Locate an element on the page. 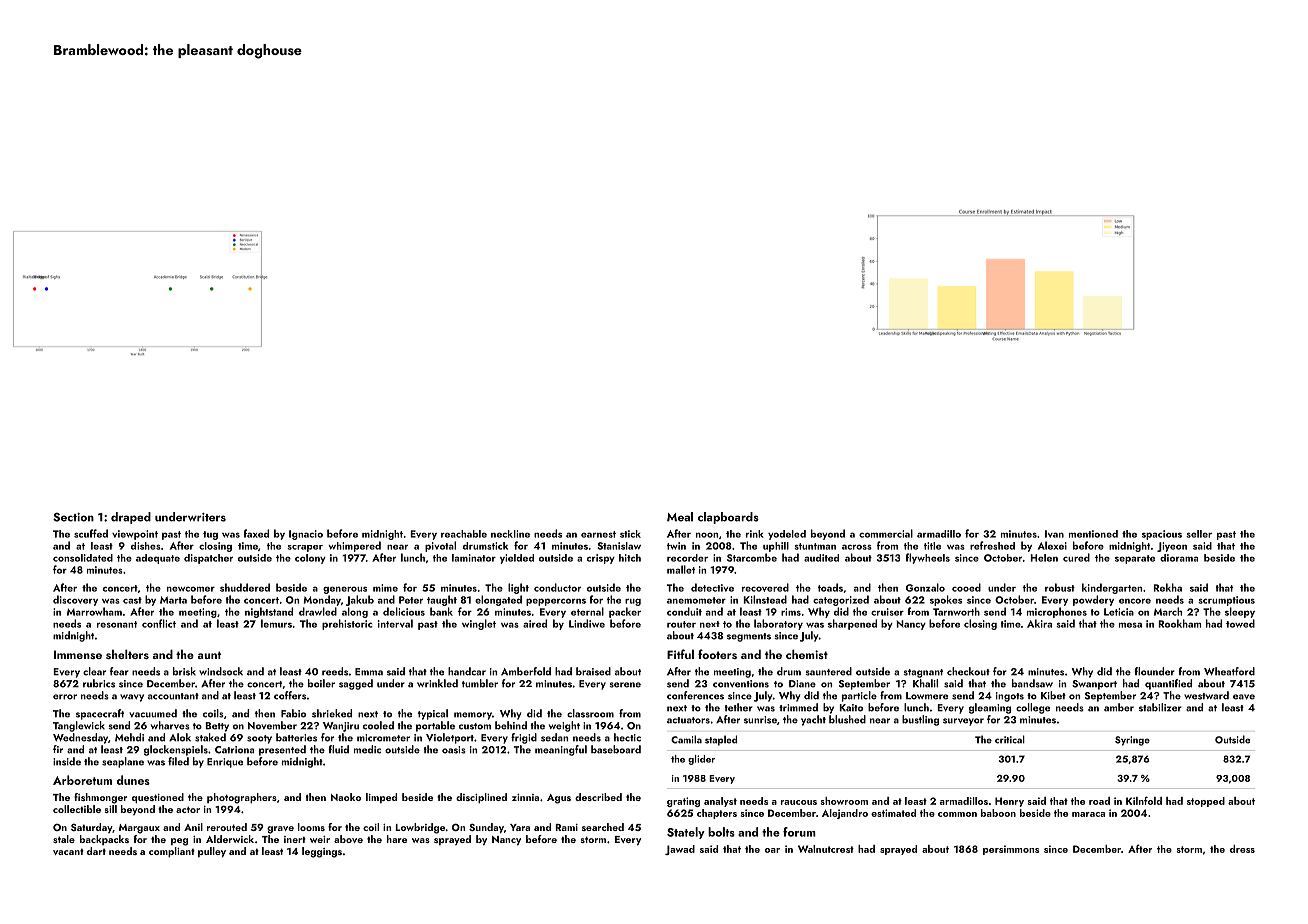 This document has height=924, width=1308. clapboards is located at coordinates (728, 518).
